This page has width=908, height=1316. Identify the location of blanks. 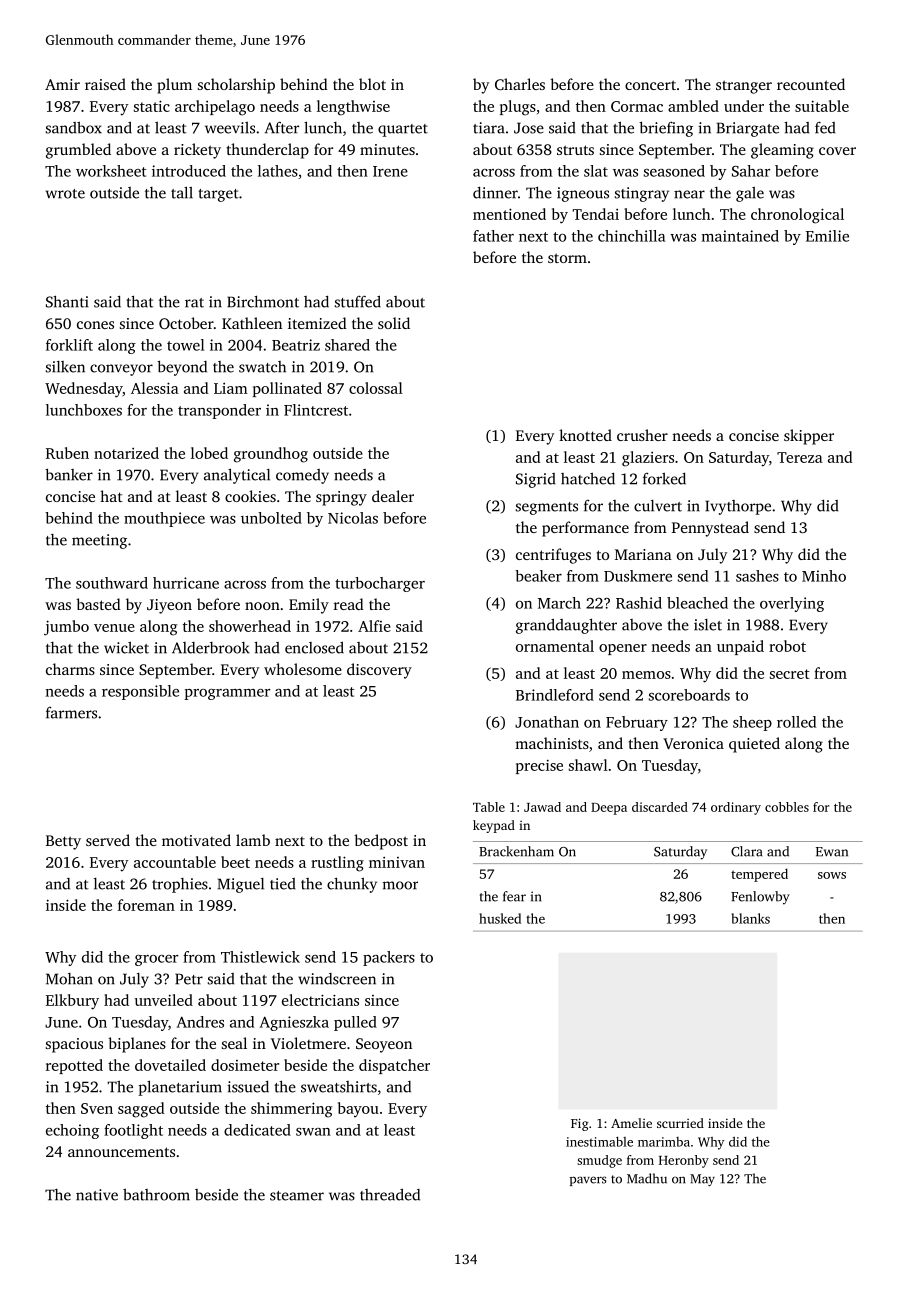
(750, 918).
